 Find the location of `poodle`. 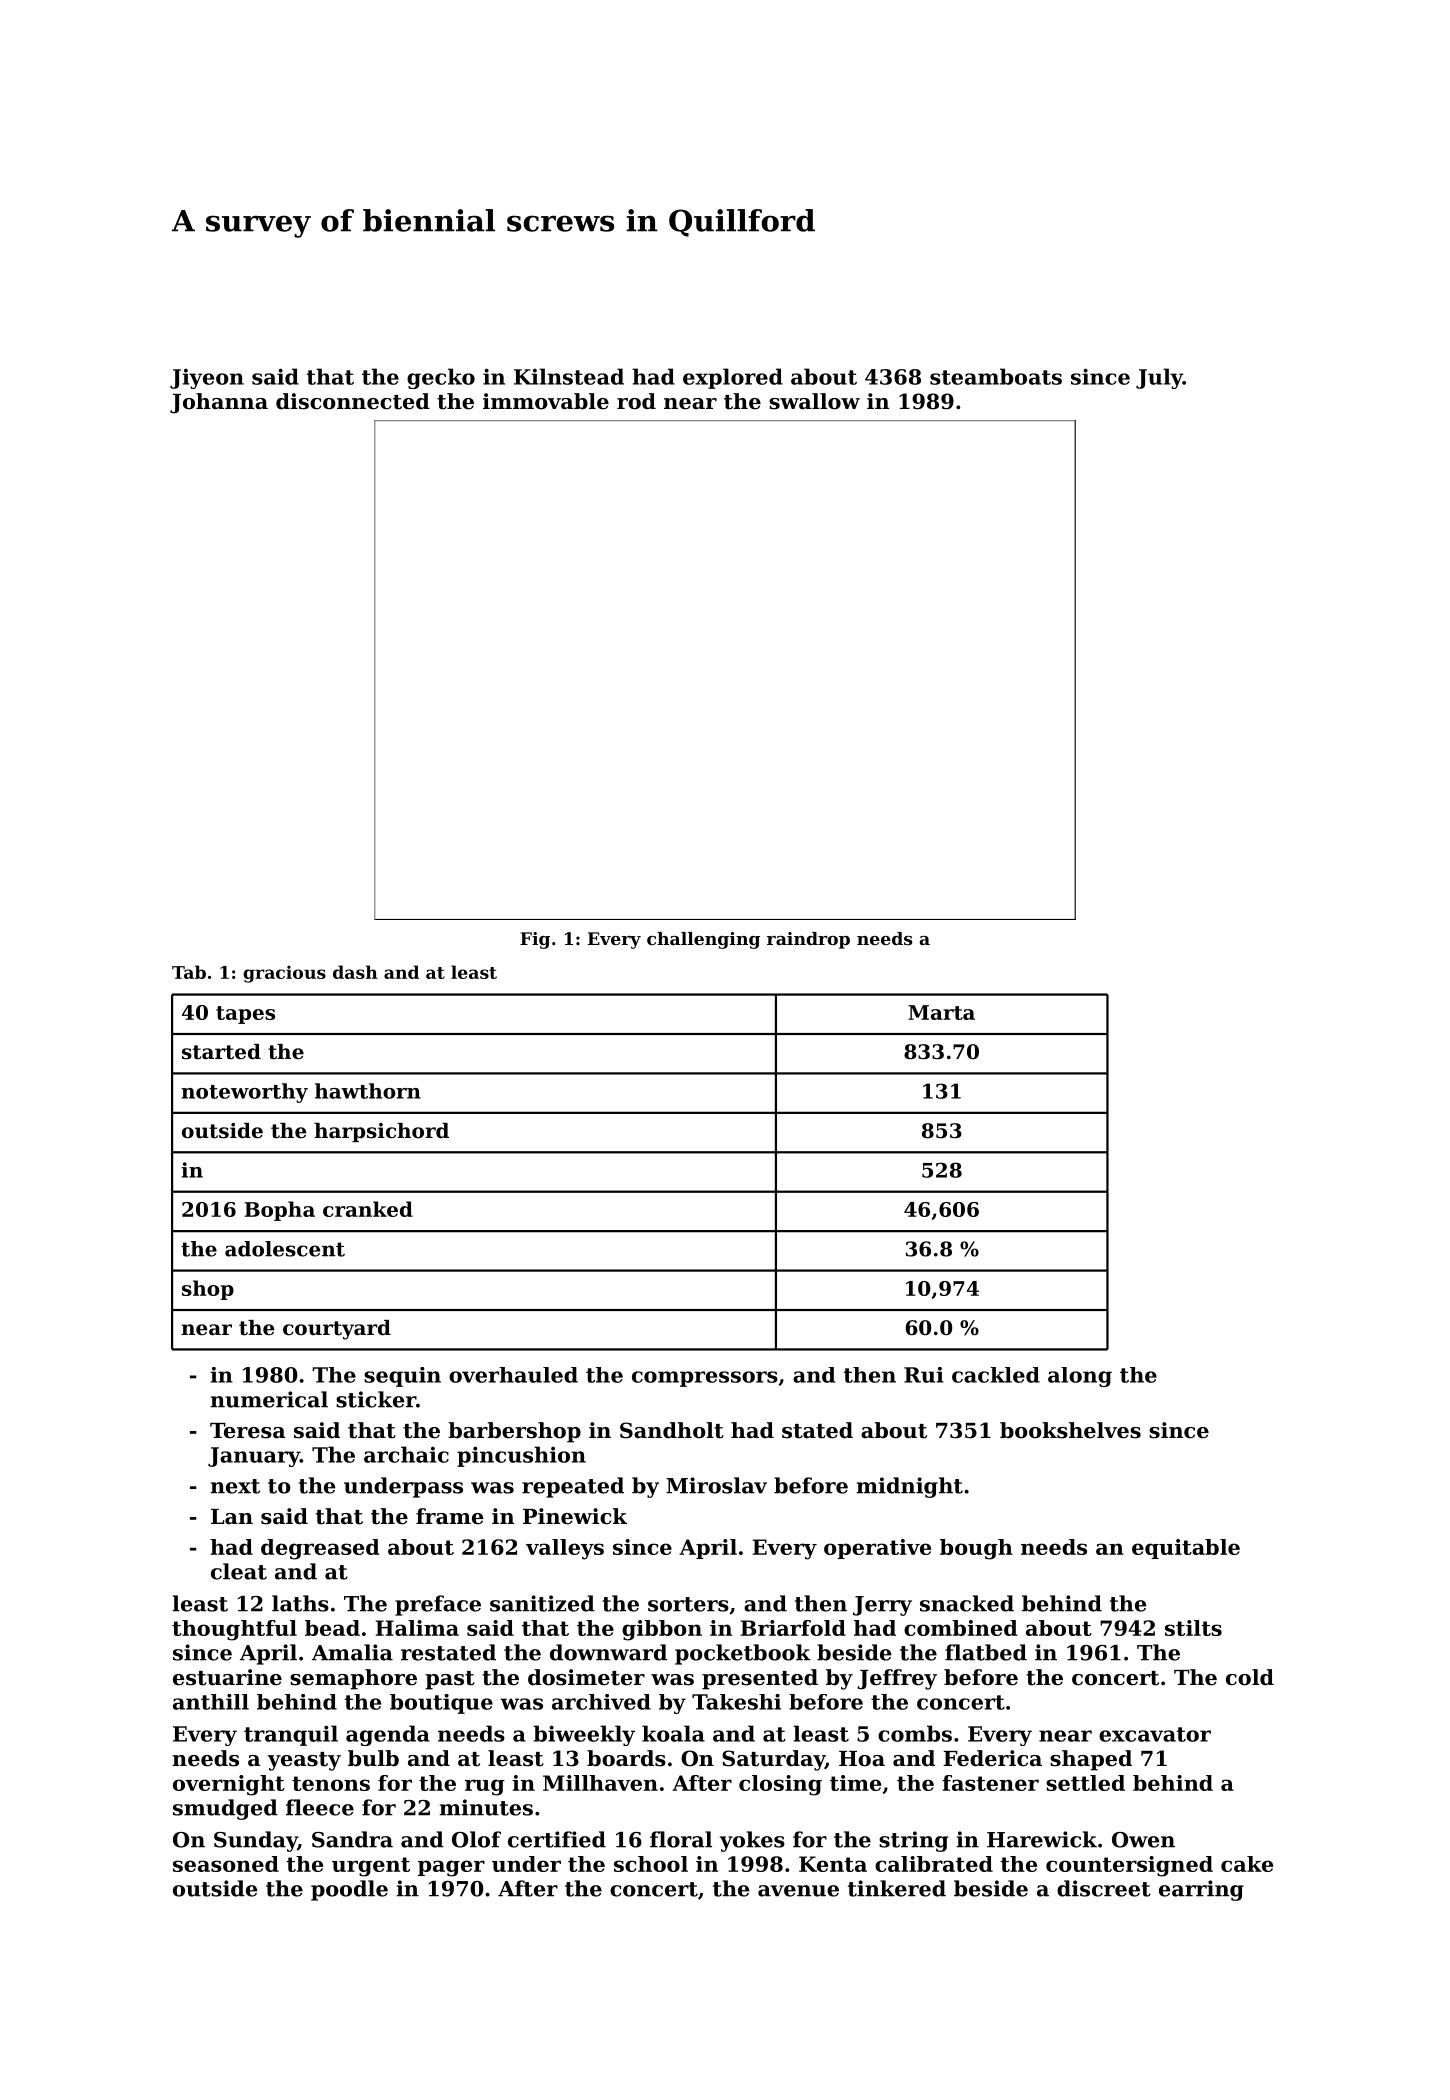

poodle is located at coordinates (349, 1890).
